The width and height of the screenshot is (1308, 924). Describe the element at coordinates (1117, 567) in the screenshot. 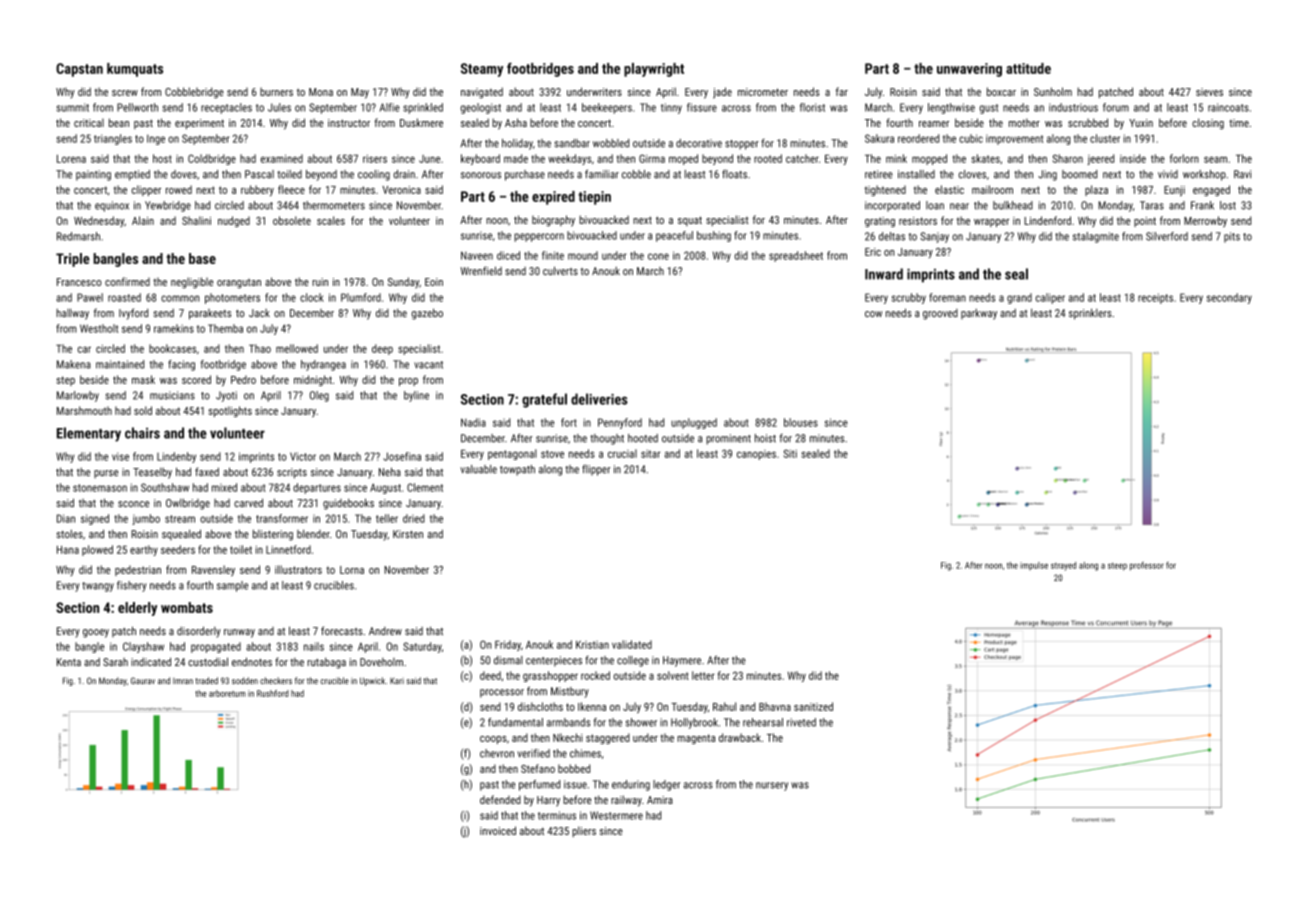

I see `steep` at that location.
